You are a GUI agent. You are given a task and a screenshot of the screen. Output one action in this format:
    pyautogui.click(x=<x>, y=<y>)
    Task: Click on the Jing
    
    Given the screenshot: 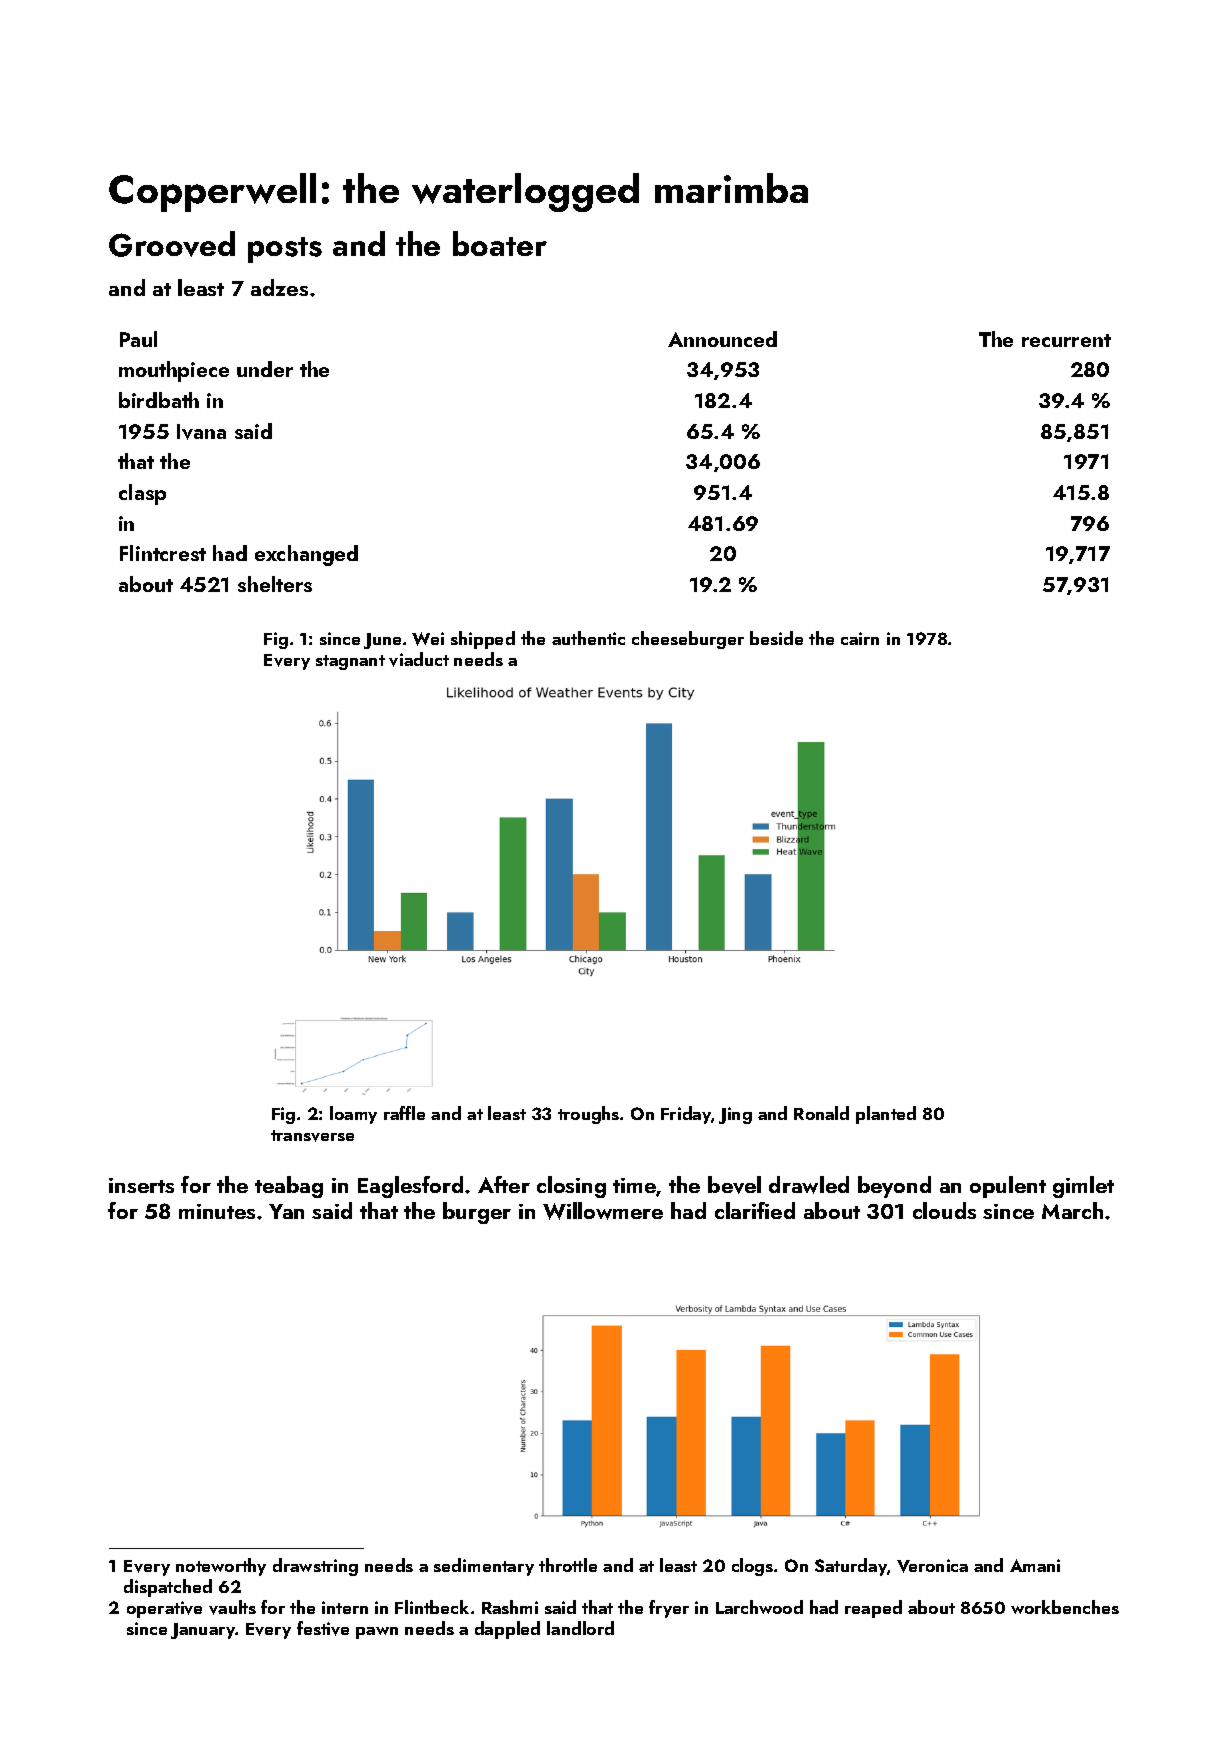 What is the action you would take?
    pyautogui.click(x=735, y=1115)
